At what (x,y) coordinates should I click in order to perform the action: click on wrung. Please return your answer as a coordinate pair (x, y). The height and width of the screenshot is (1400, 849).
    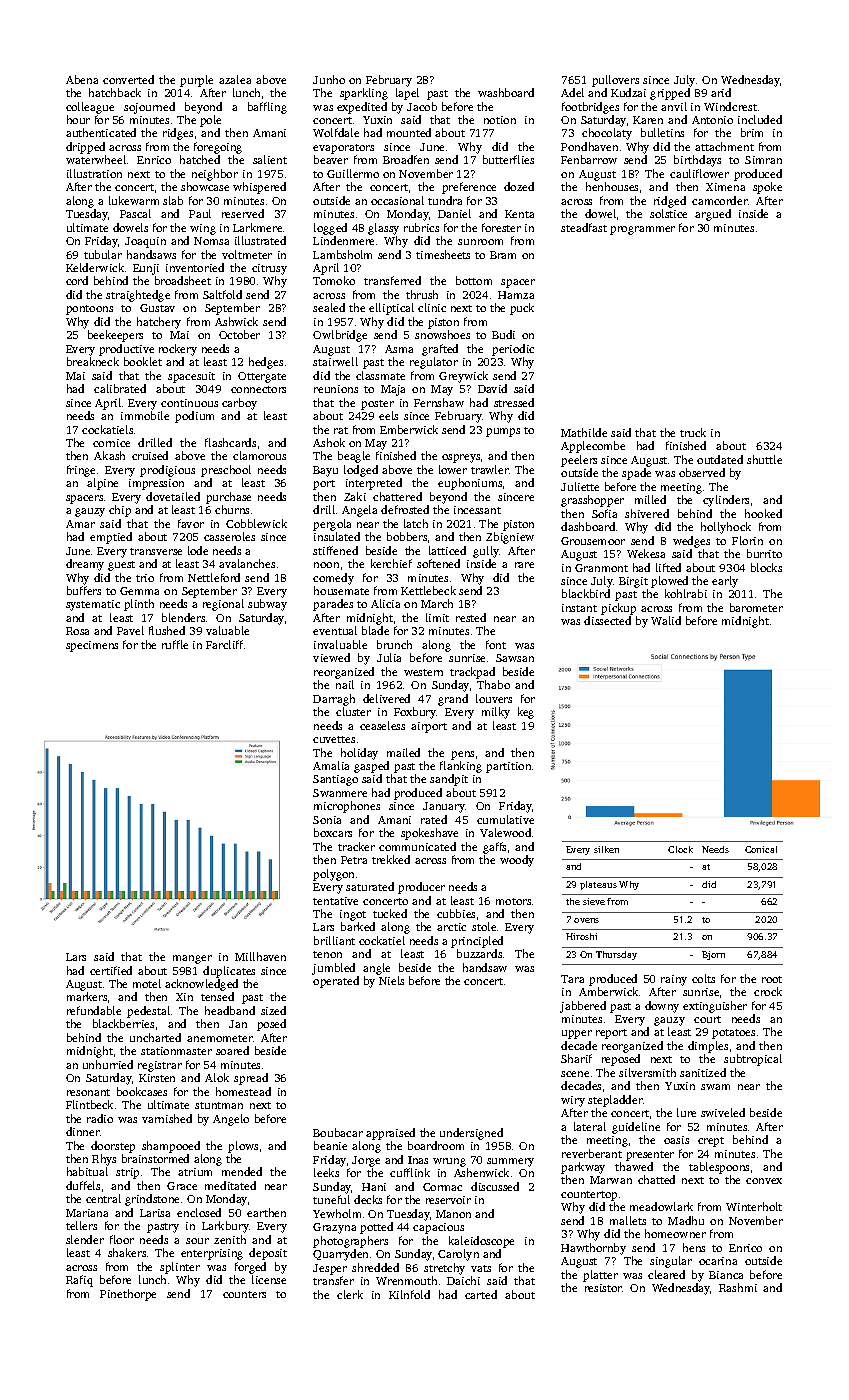
    Looking at the image, I should click on (449, 1162).
